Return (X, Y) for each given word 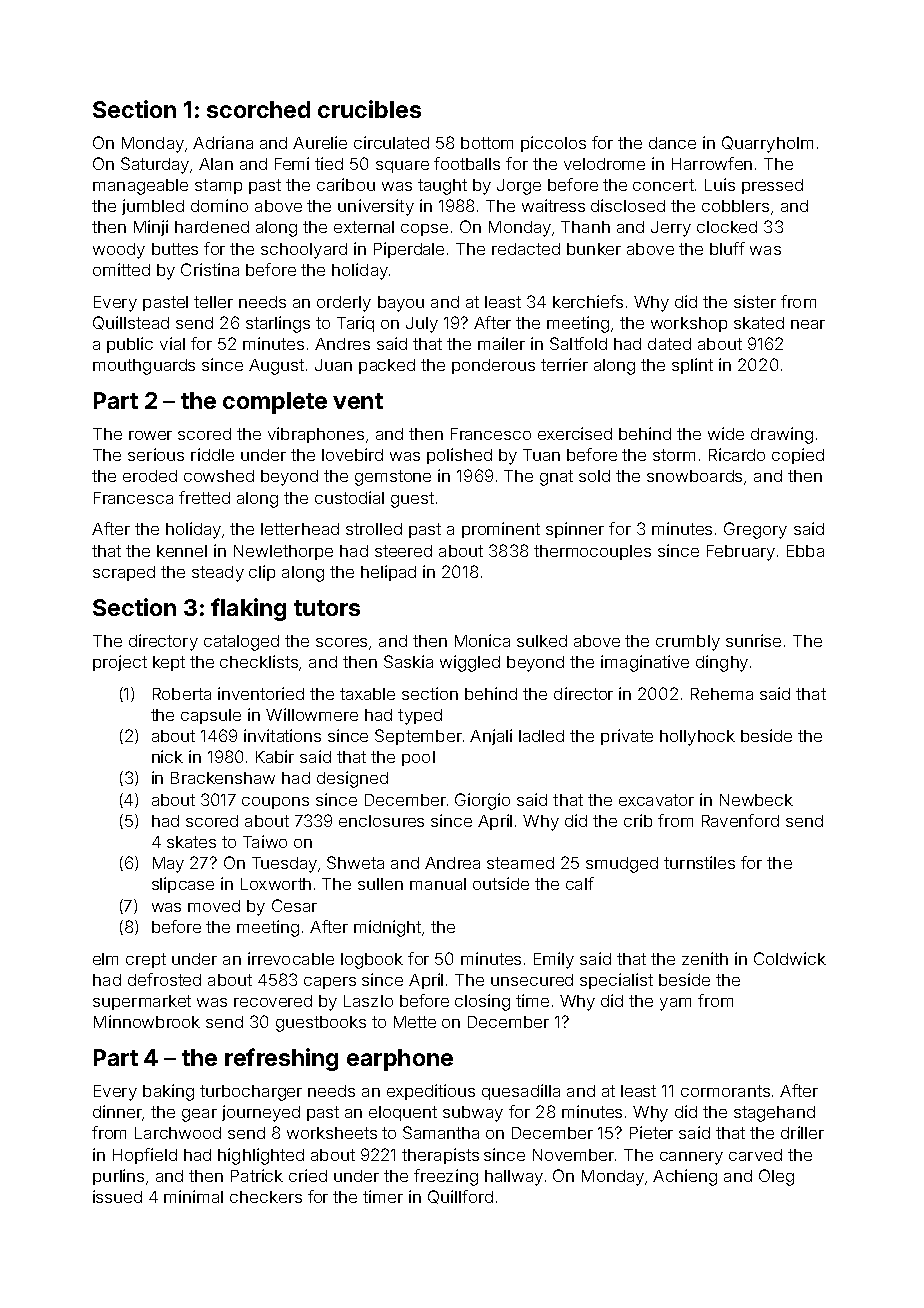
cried (308, 1175)
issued (117, 1196)
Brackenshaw (223, 778)
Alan (216, 164)
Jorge (519, 187)
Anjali (491, 737)
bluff (727, 248)
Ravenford (740, 820)
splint (692, 366)
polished (459, 456)
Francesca (133, 498)
